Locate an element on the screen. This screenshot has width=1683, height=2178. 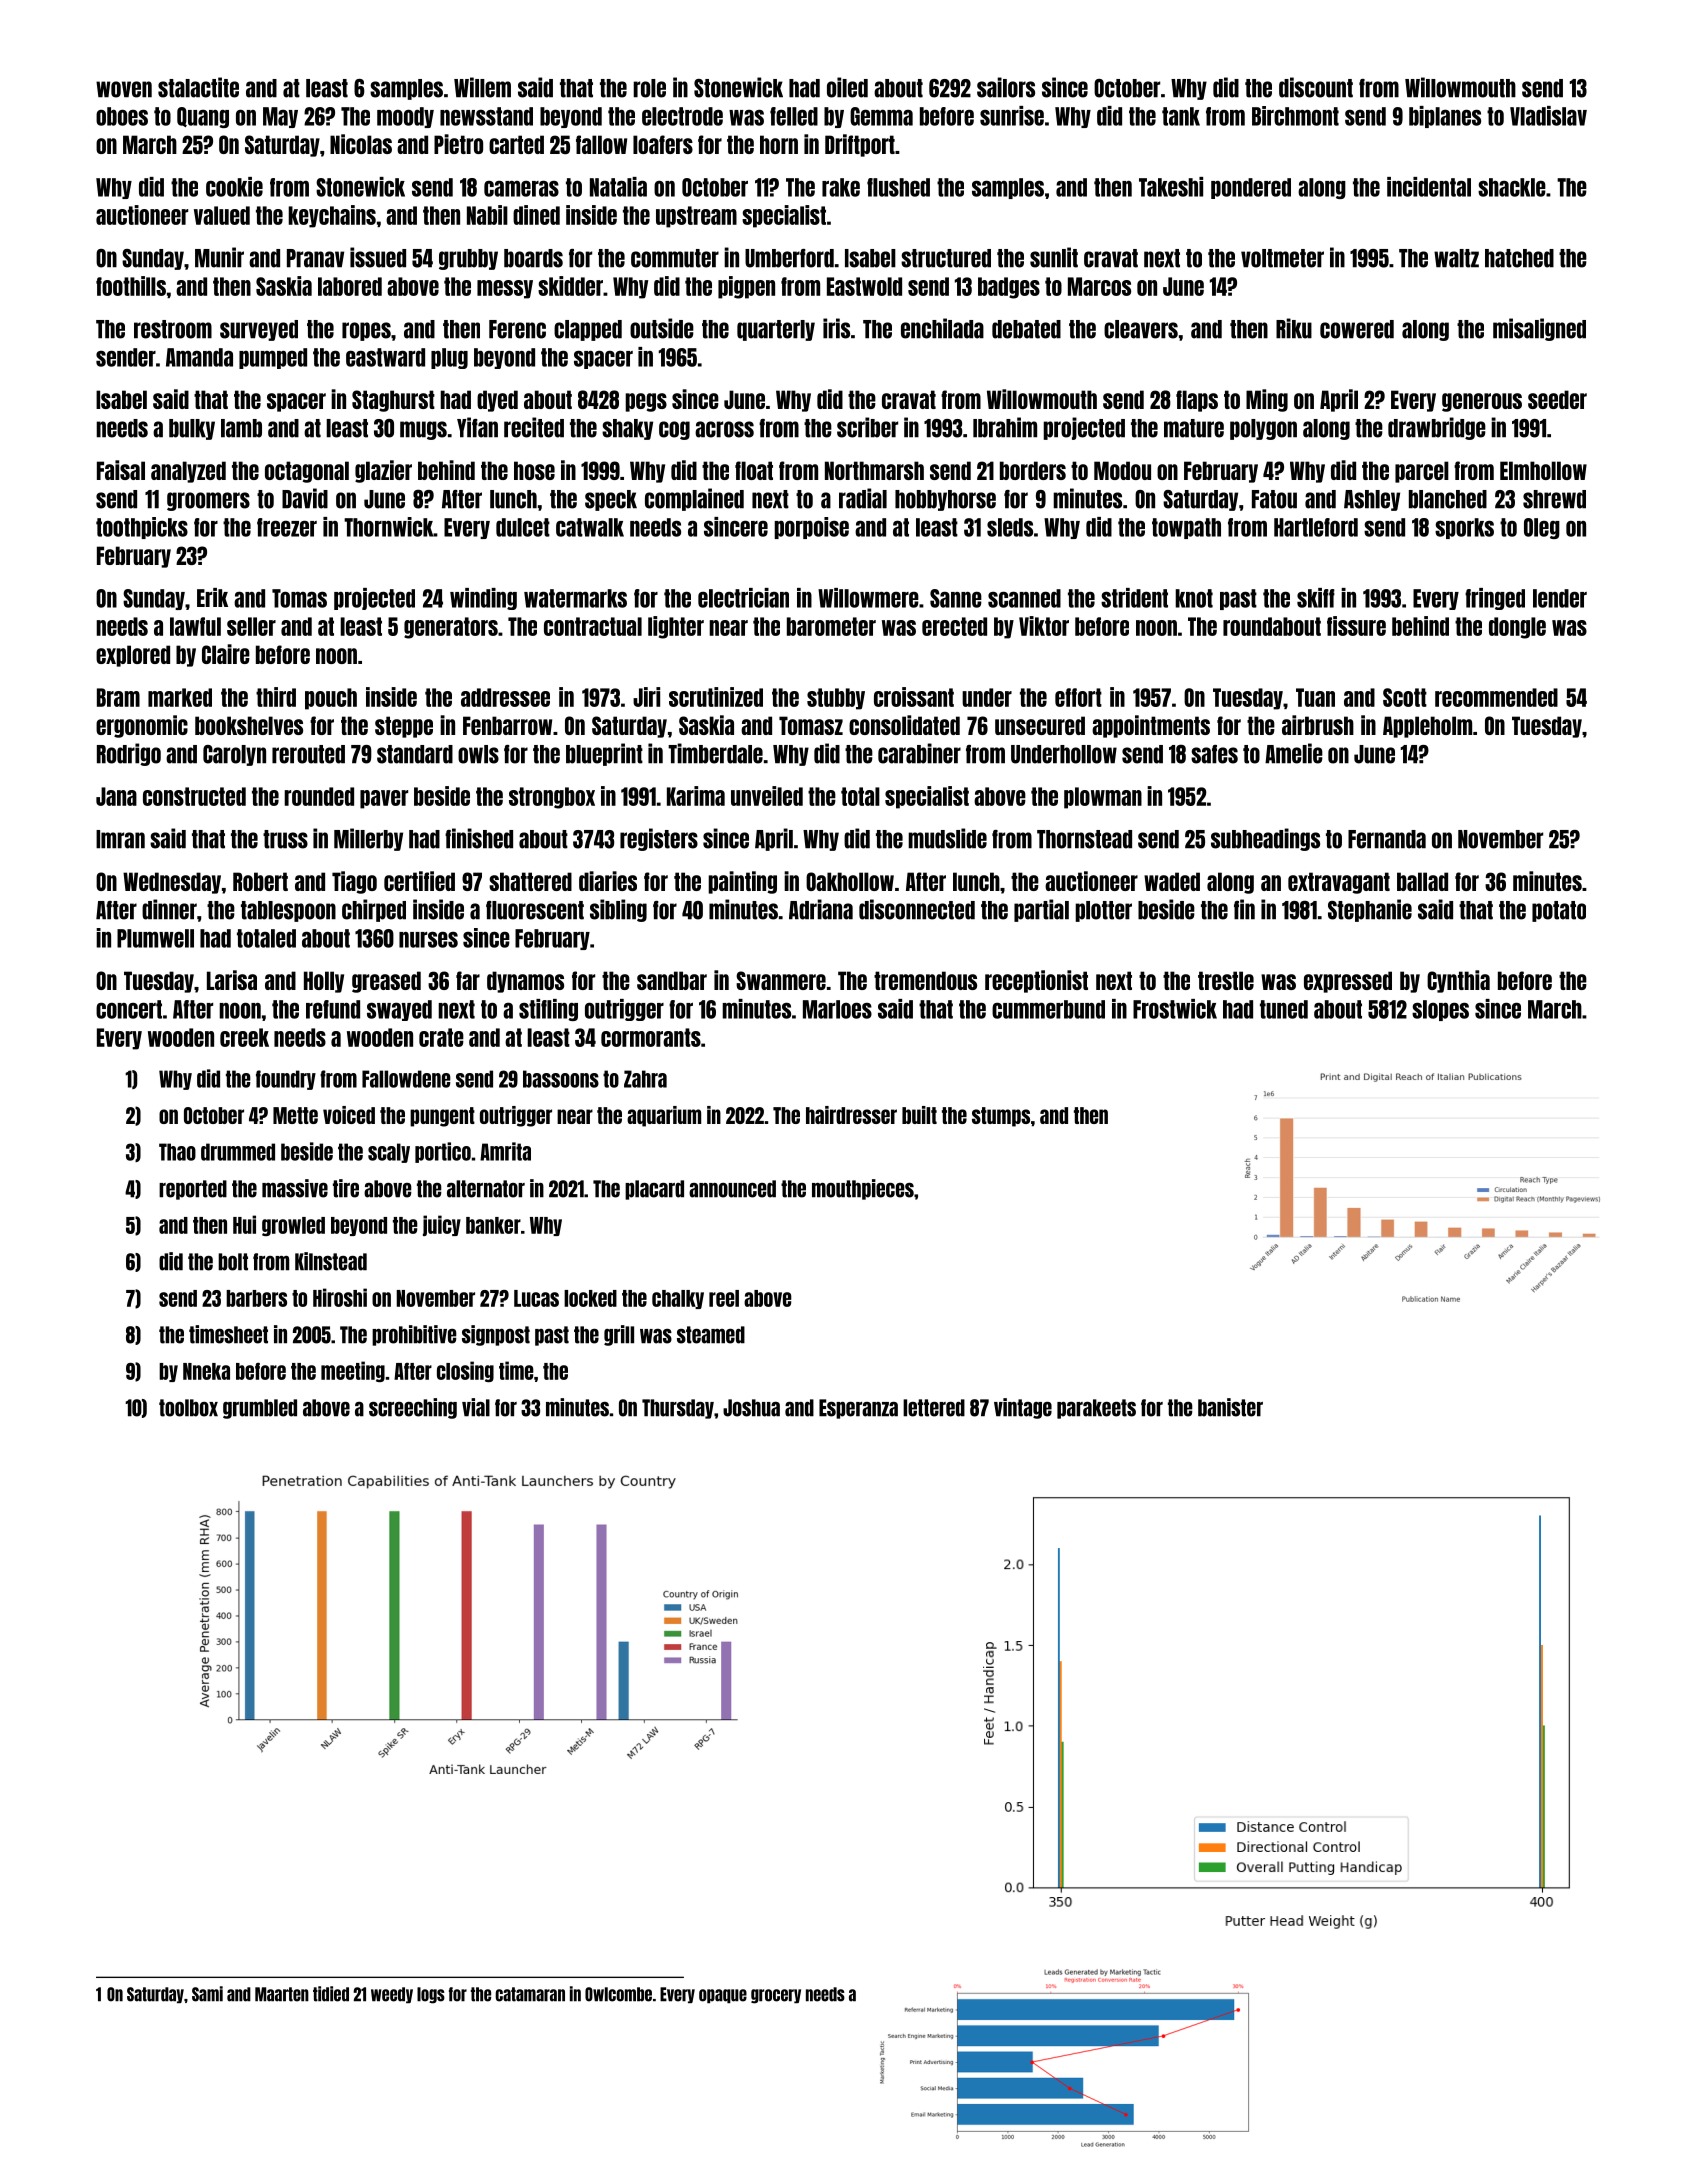
opaque is located at coordinates (723, 1996).
